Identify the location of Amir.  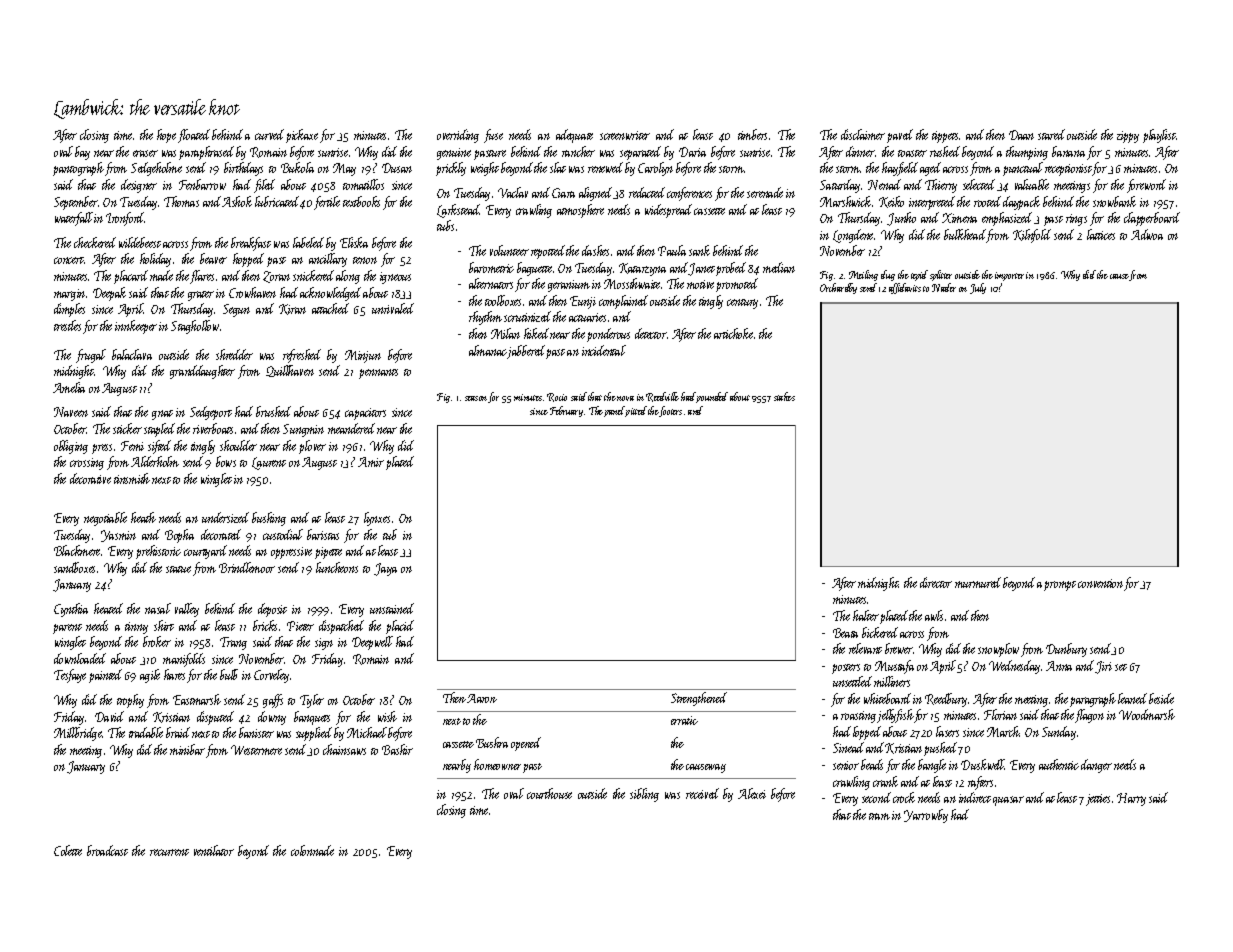
(371, 462).
